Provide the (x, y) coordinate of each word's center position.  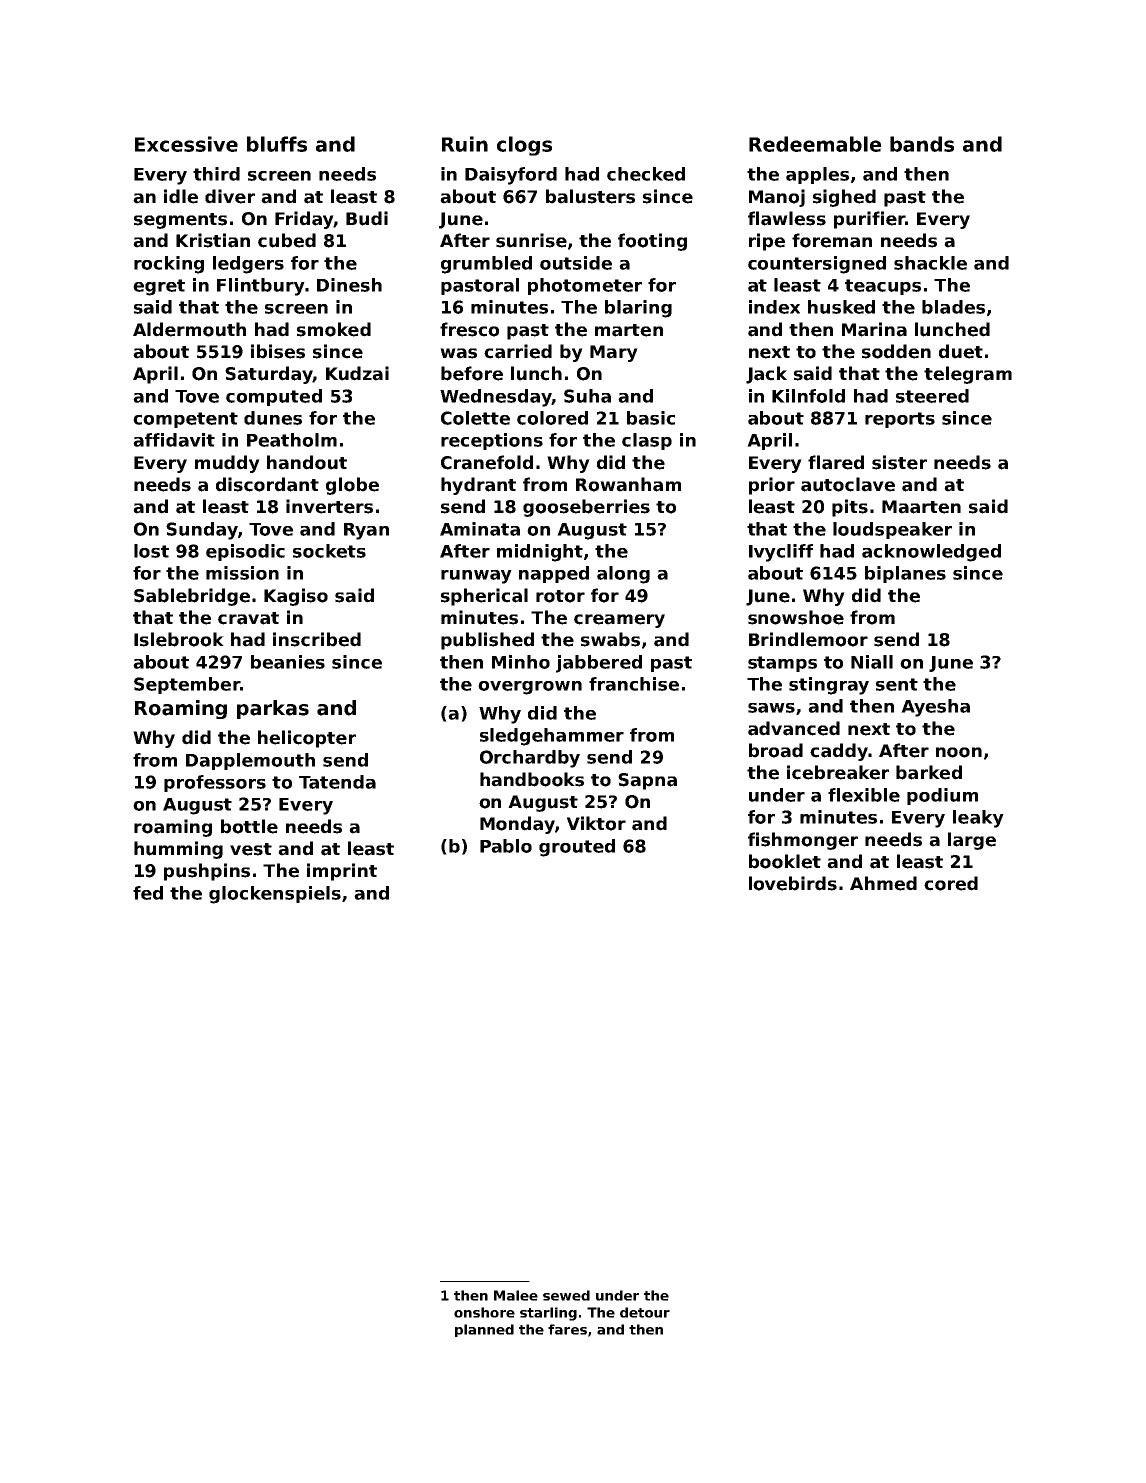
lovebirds (793, 883)
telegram (968, 375)
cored (951, 883)
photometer (585, 286)
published (487, 641)
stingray (829, 686)
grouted (577, 848)
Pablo (506, 846)
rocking (169, 265)
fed (148, 893)
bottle (249, 826)
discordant (267, 484)
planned (484, 1330)
